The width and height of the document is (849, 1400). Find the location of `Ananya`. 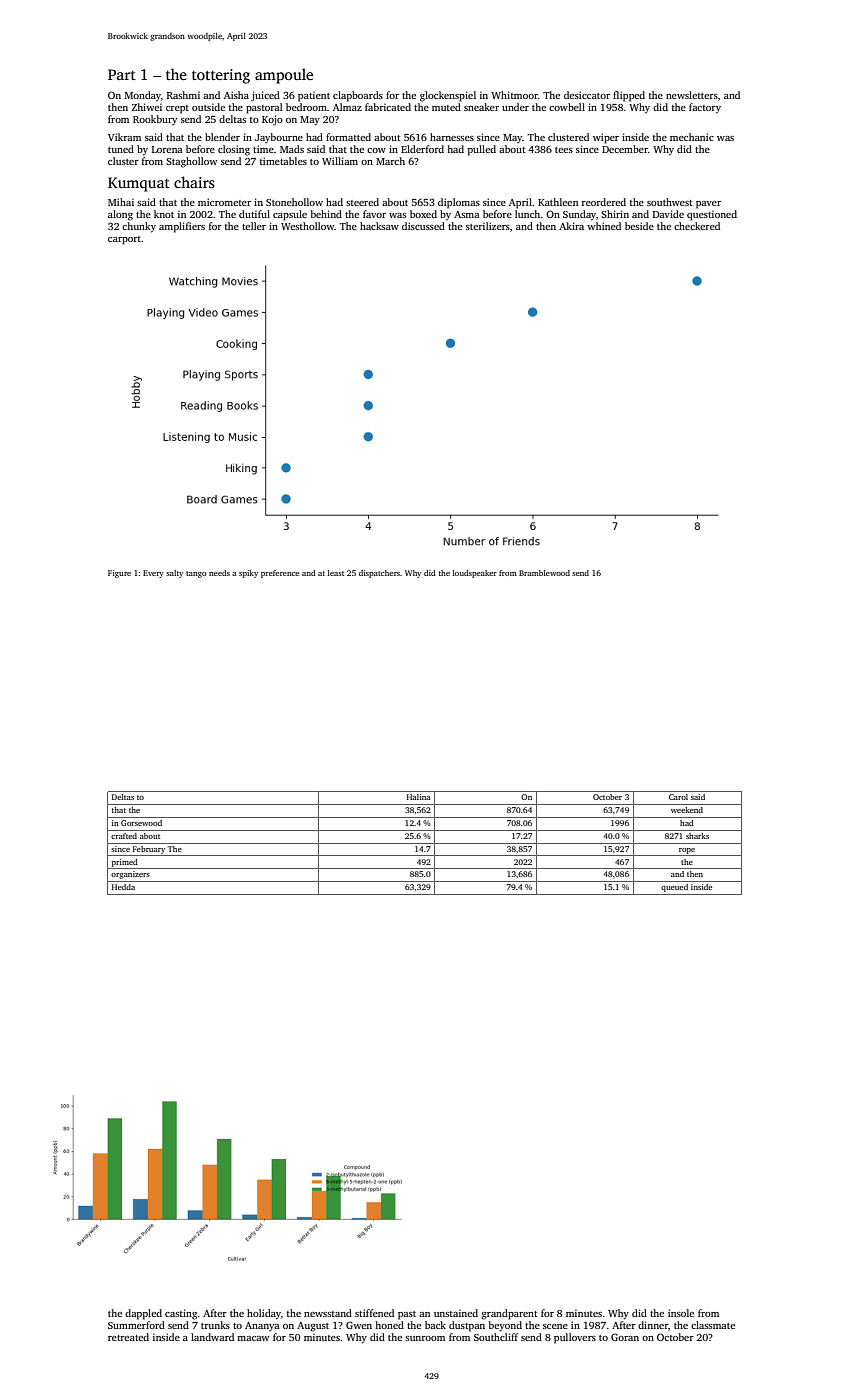

Ananya is located at coordinates (262, 1326).
